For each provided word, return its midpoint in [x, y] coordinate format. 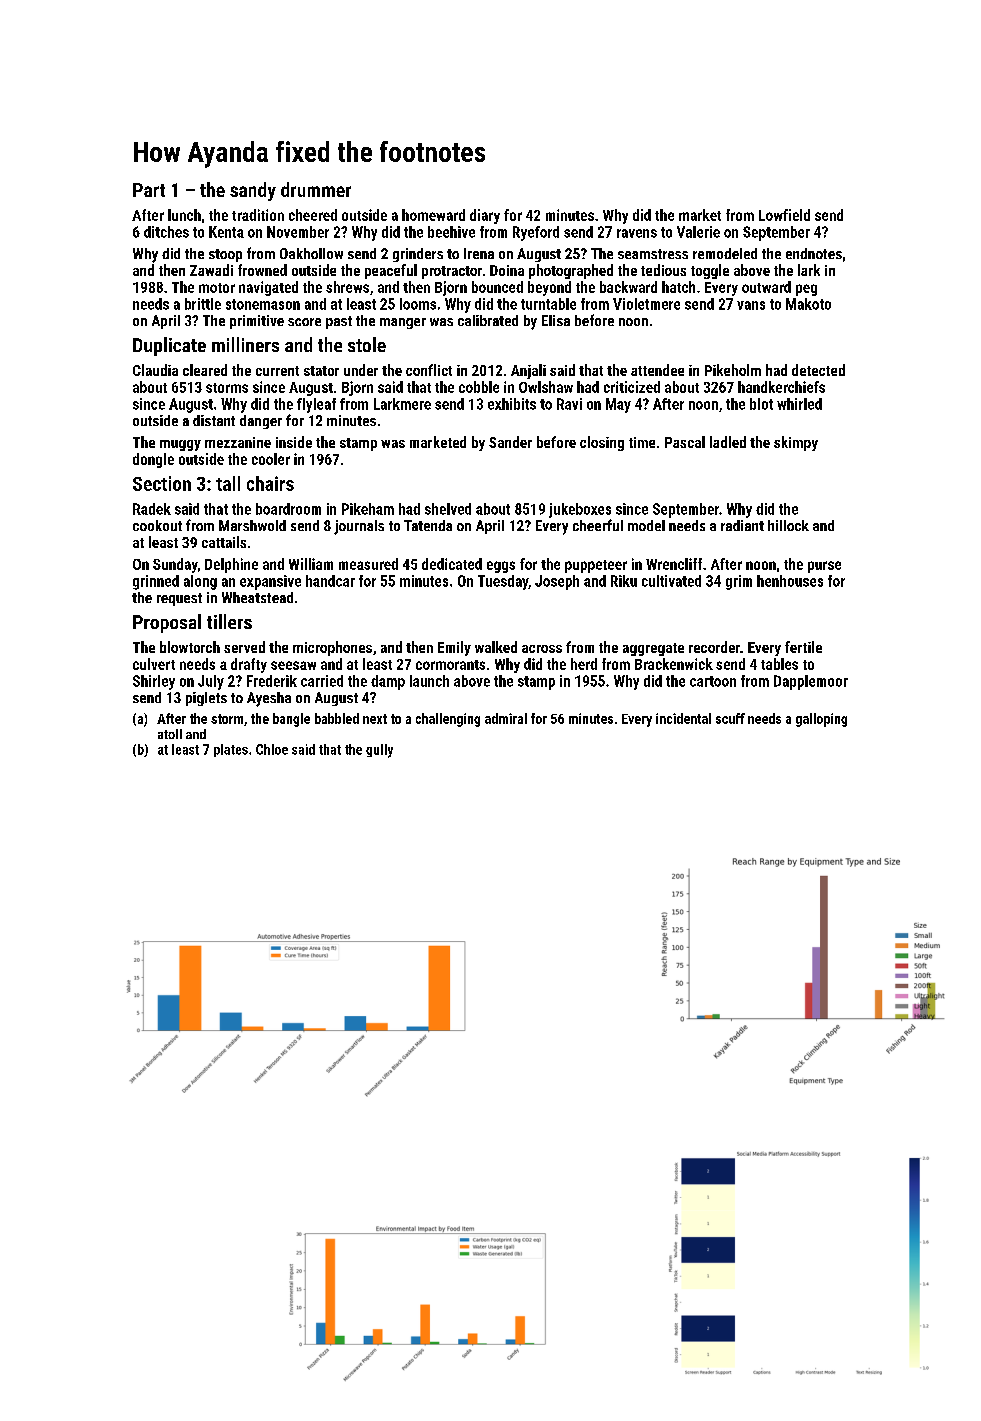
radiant [742, 525]
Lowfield [784, 215]
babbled [337, 718]
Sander [510, 442]
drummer [316, 189]
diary [485, 216]
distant [214, 420]
